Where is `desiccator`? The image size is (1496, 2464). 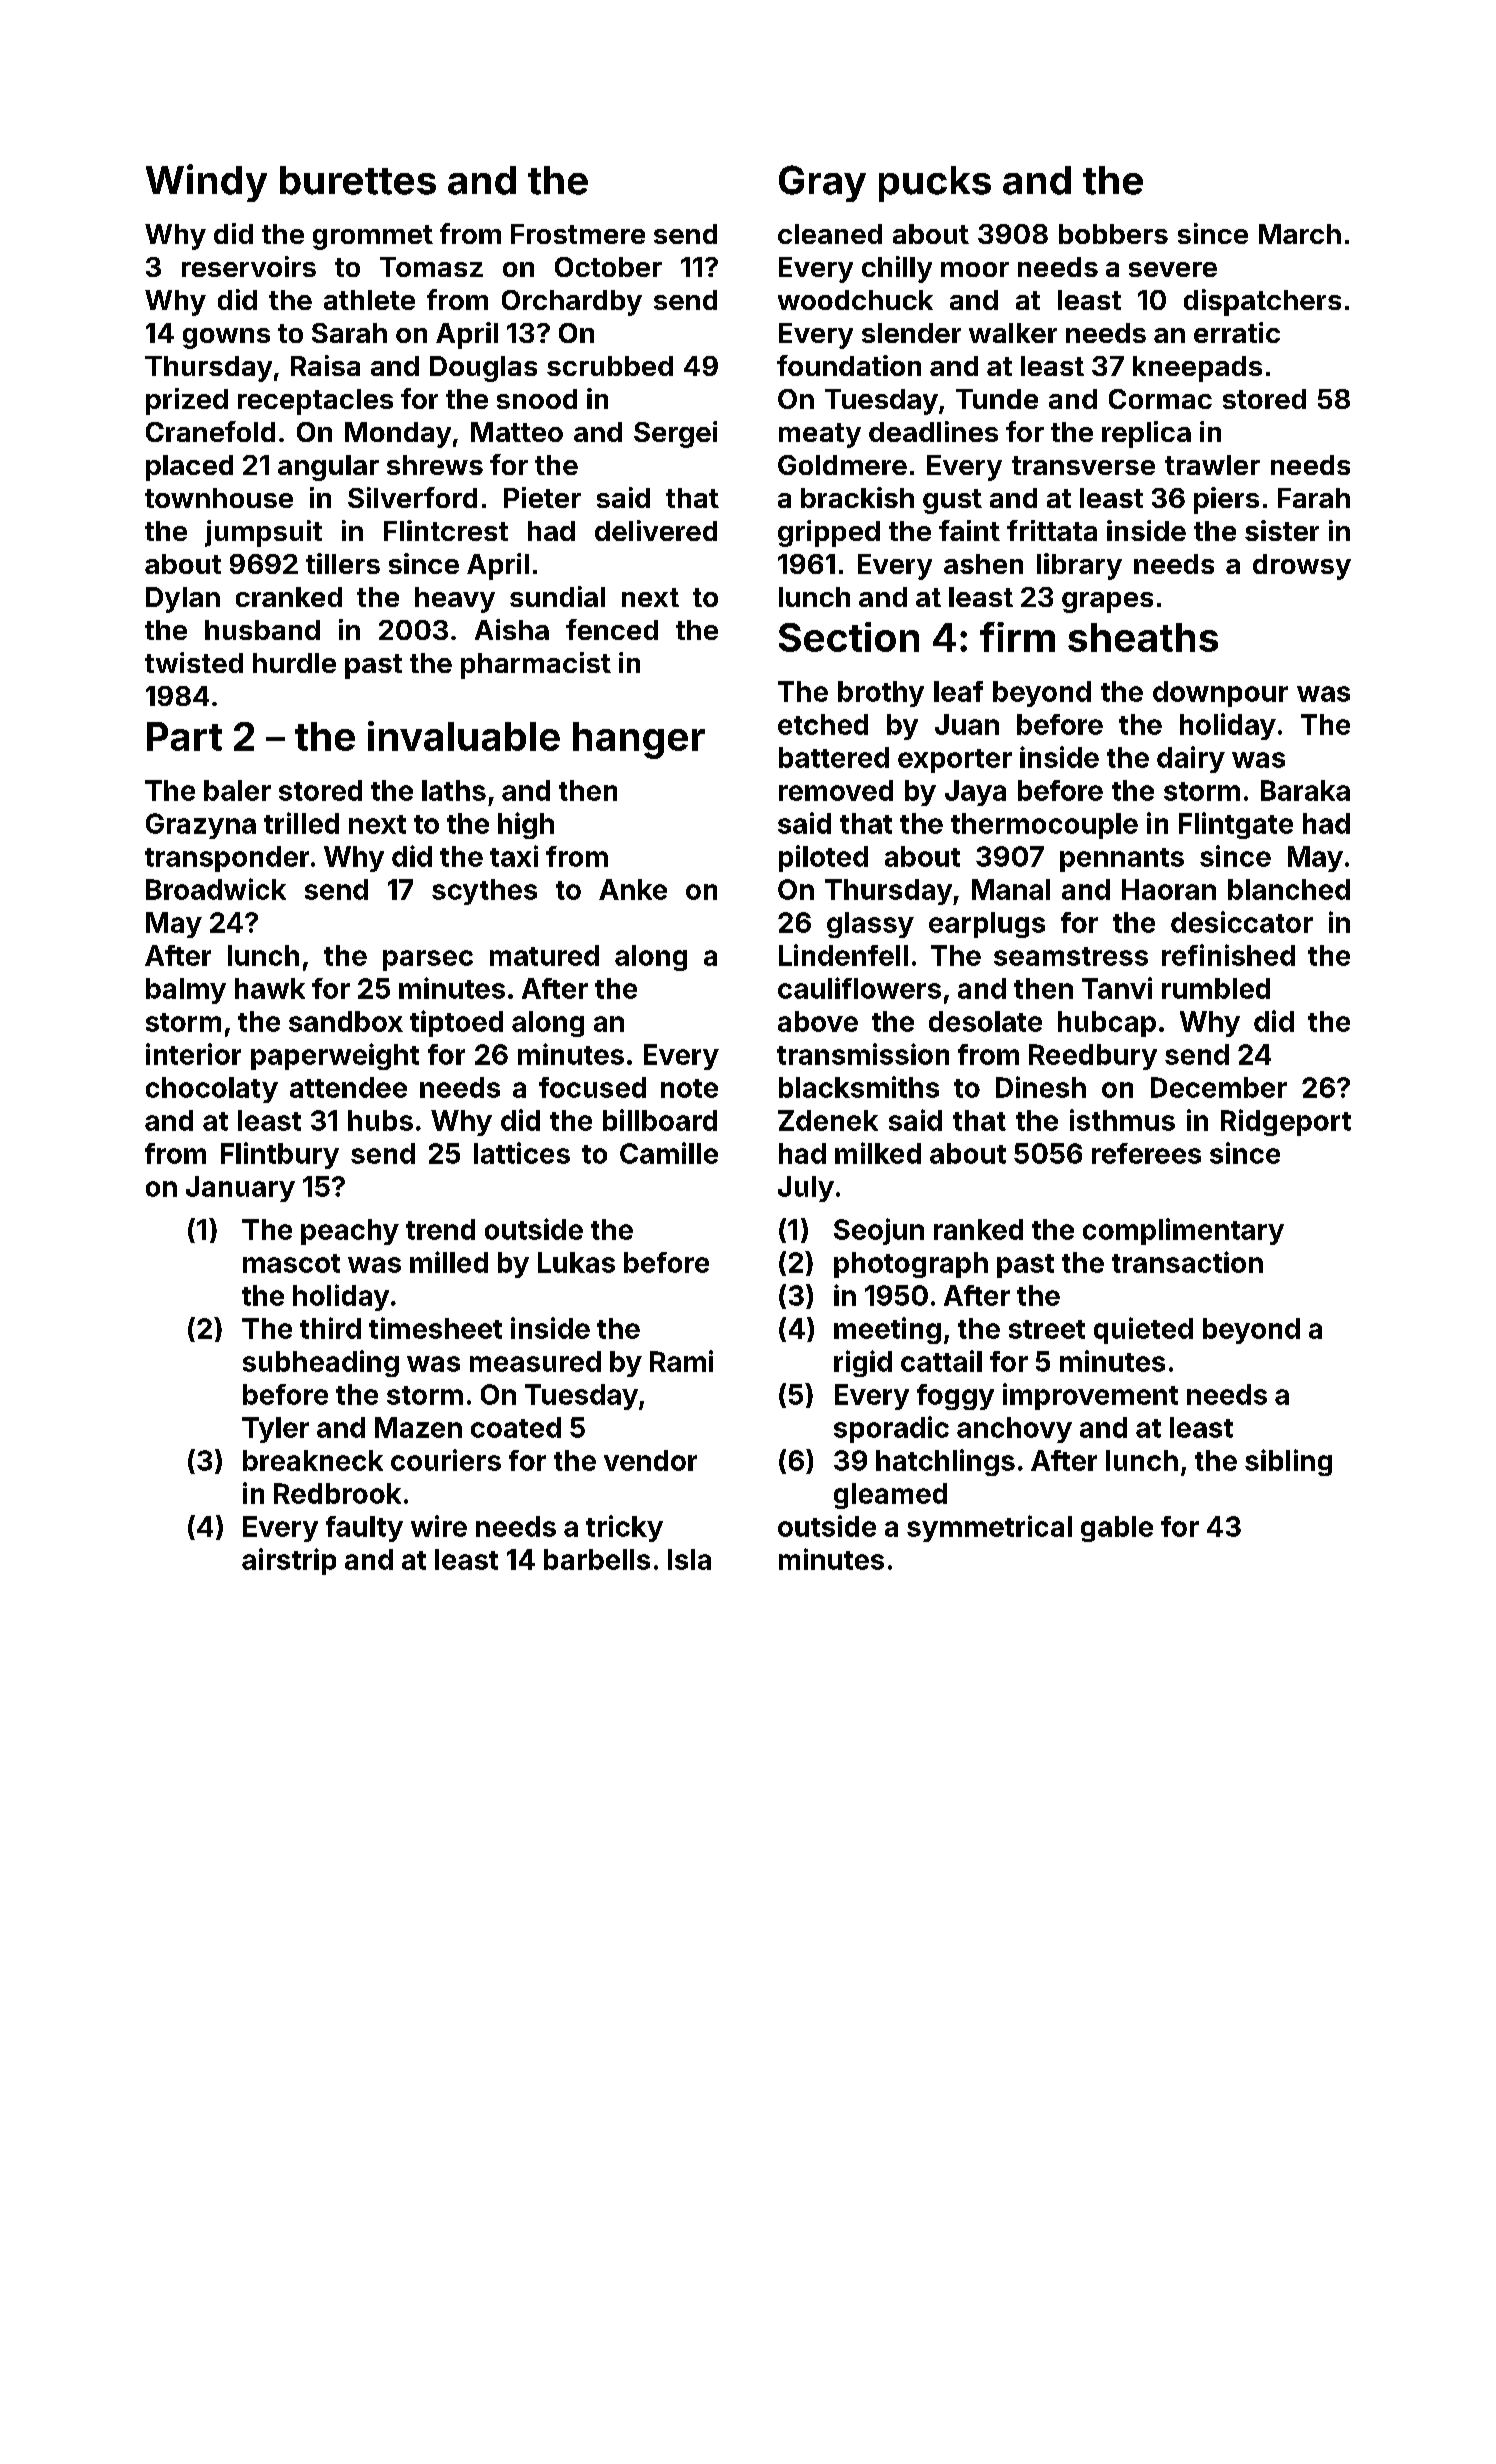 desiccator is located at coordinates (1242, 922).
